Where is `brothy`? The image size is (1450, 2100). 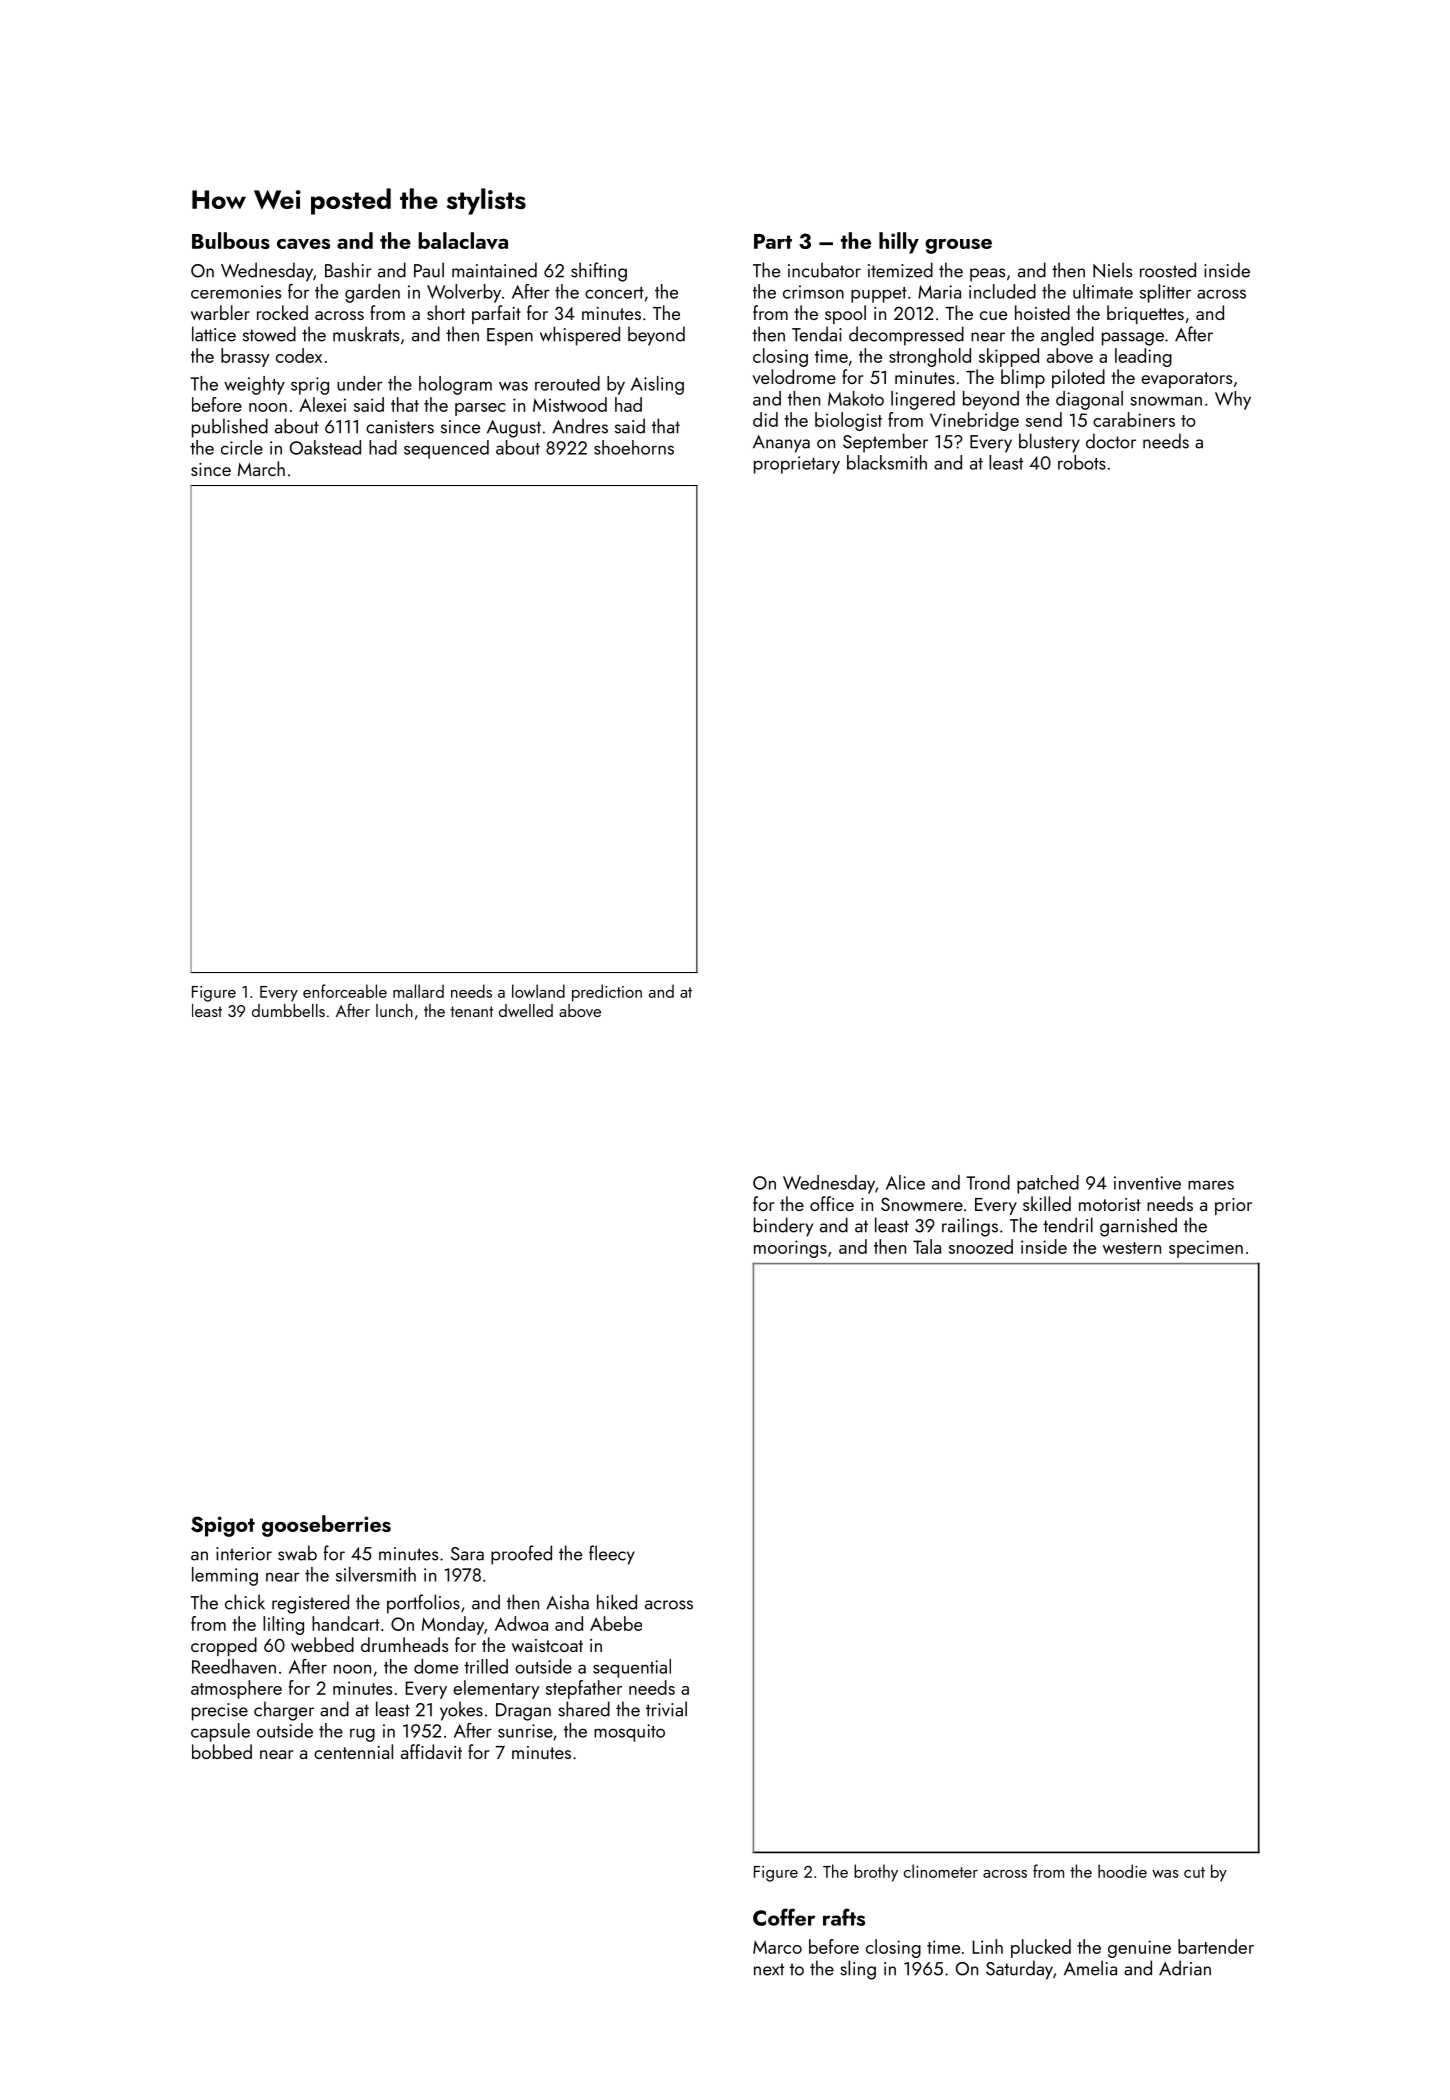
brothy is located at coordinates (876, 1873).
